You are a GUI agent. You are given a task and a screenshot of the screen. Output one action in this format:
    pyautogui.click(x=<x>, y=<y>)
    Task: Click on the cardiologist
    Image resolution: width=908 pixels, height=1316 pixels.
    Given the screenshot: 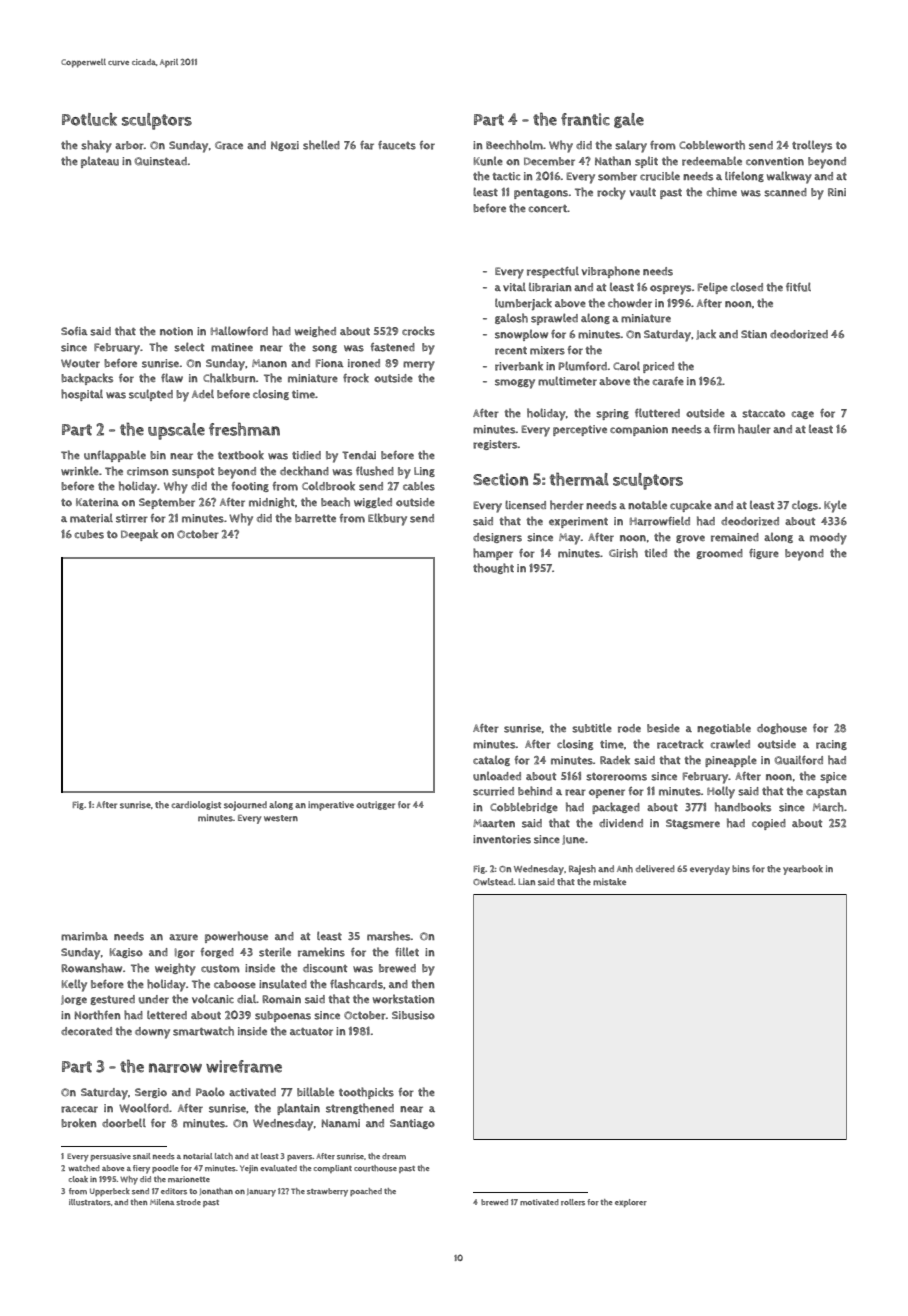 What is the action you would take?
    pyautogui.click(x=196, y=805)
